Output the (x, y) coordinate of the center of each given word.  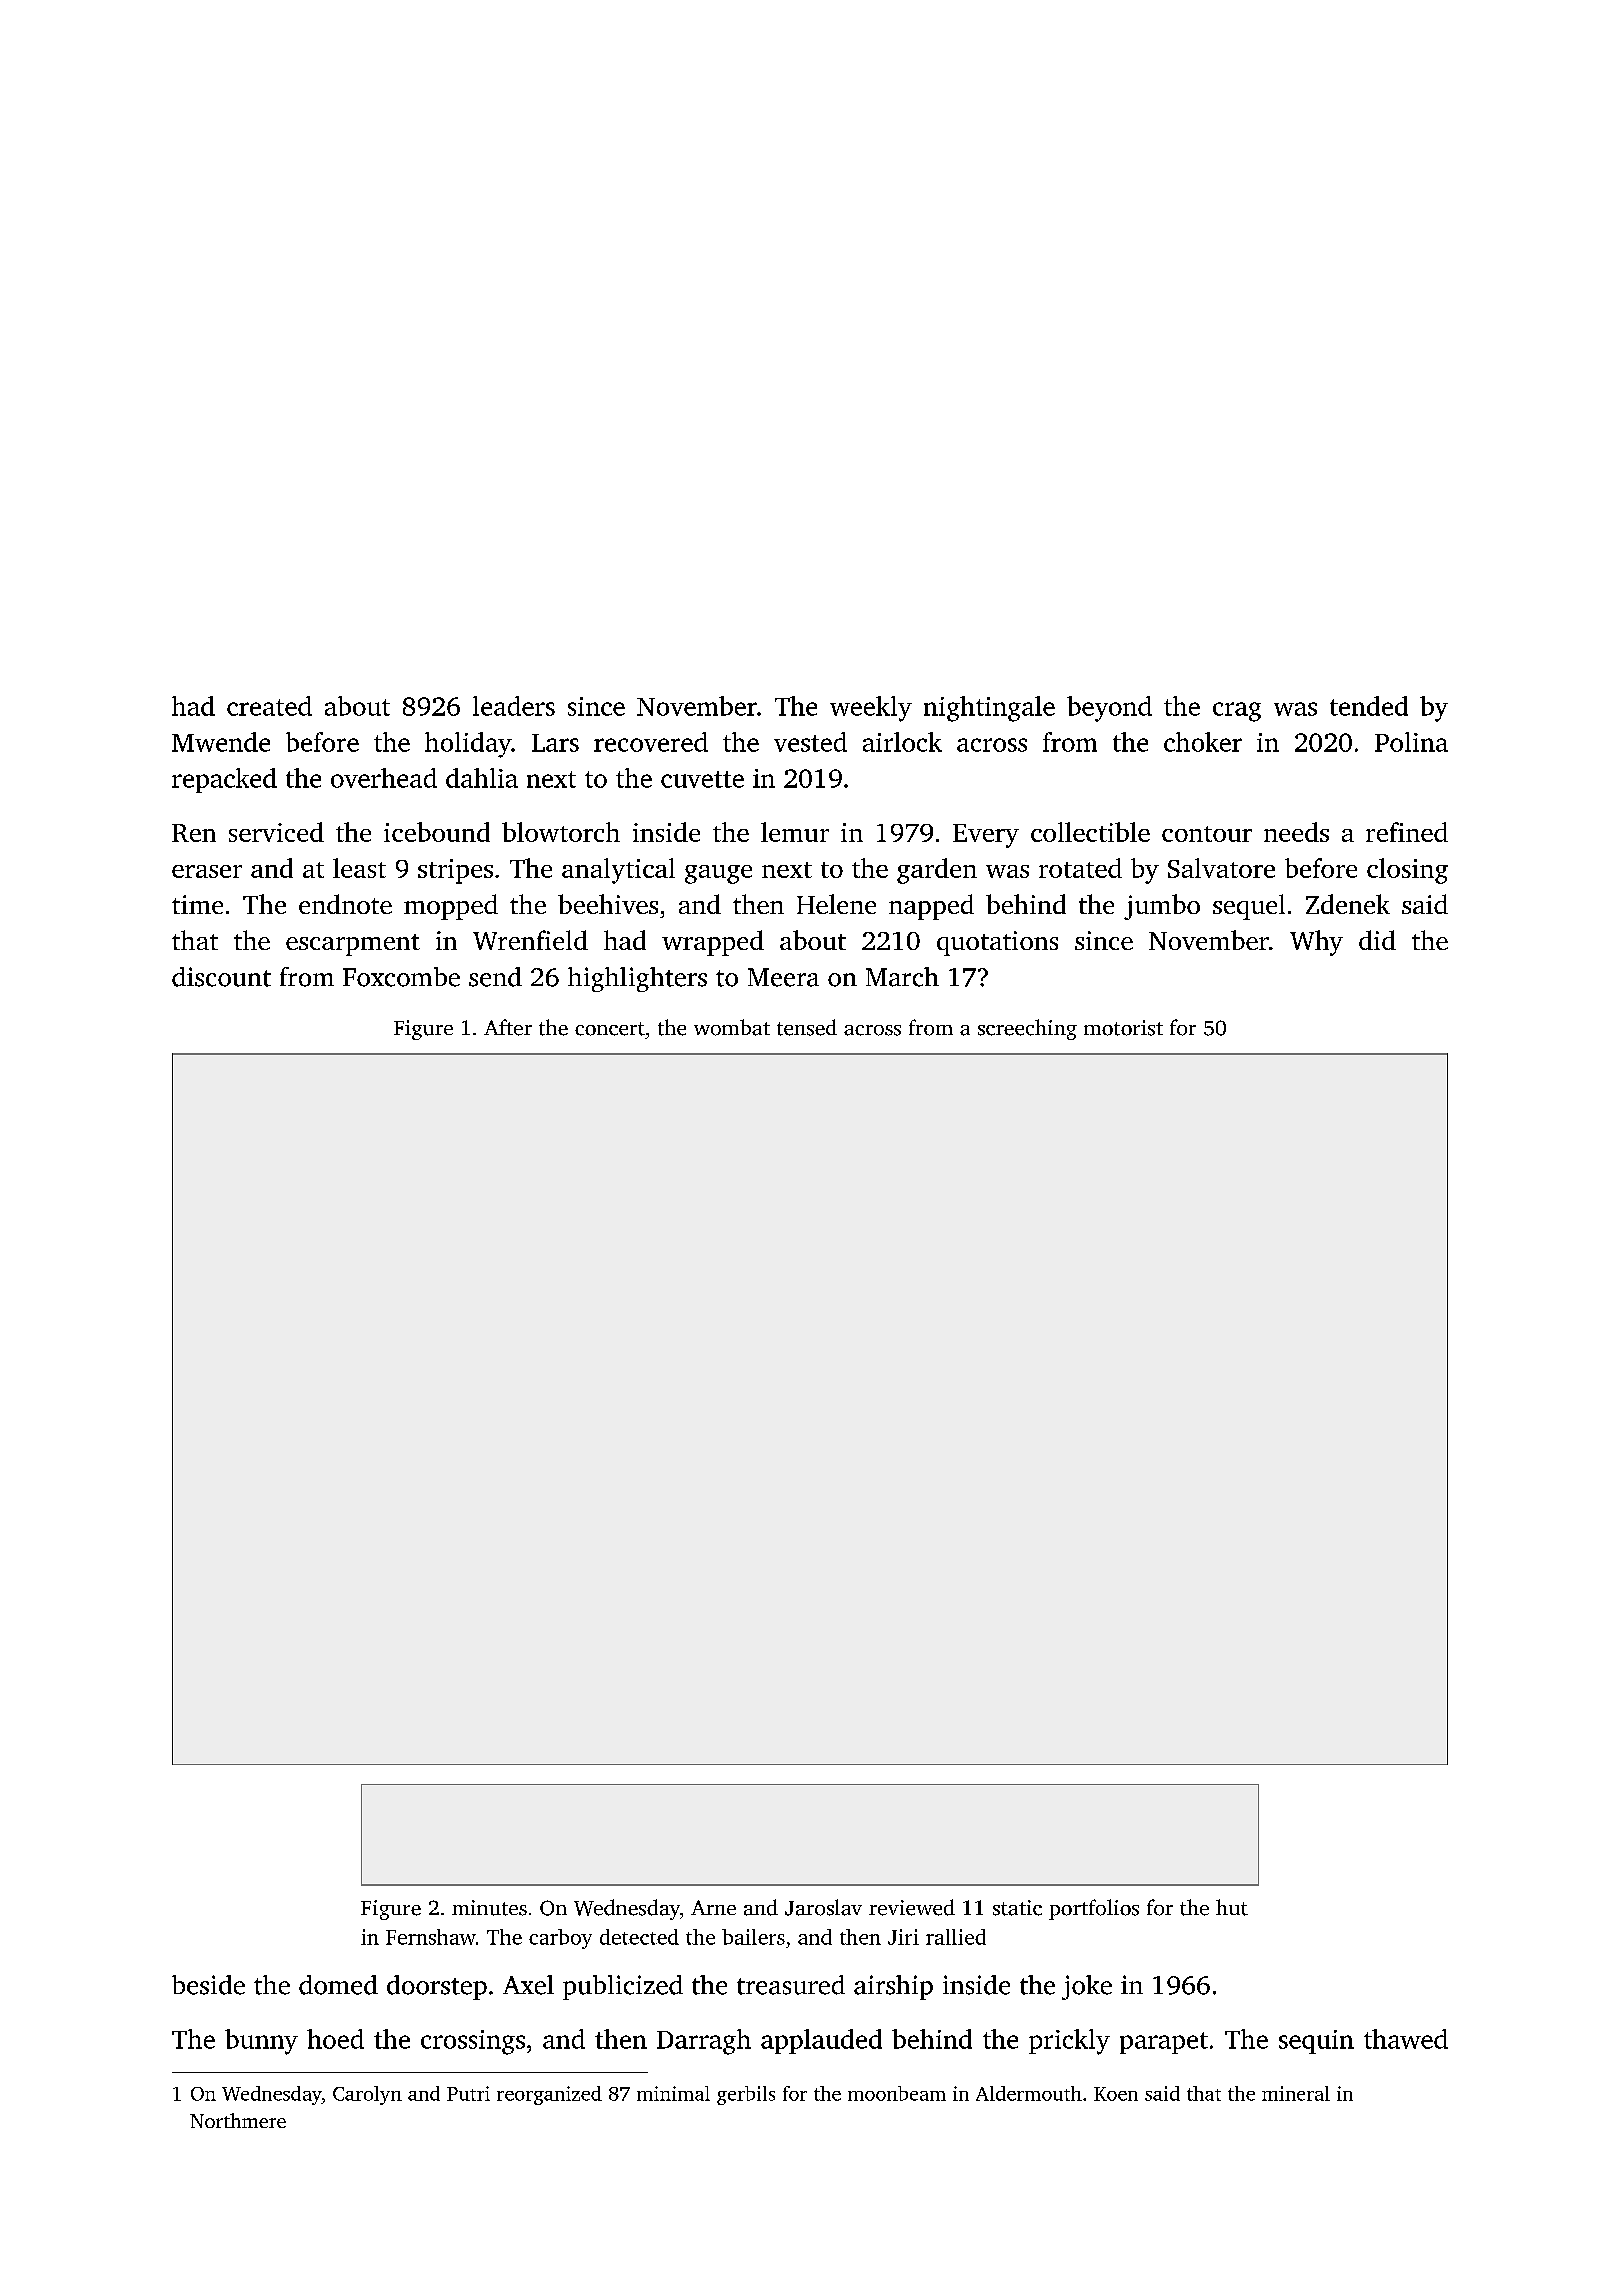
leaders (514, 706)
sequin (1316, 2042)
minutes (489, 1908)
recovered (651, 742)
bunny (261, 2042)
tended (1369, 706)
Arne (713, 1907)
